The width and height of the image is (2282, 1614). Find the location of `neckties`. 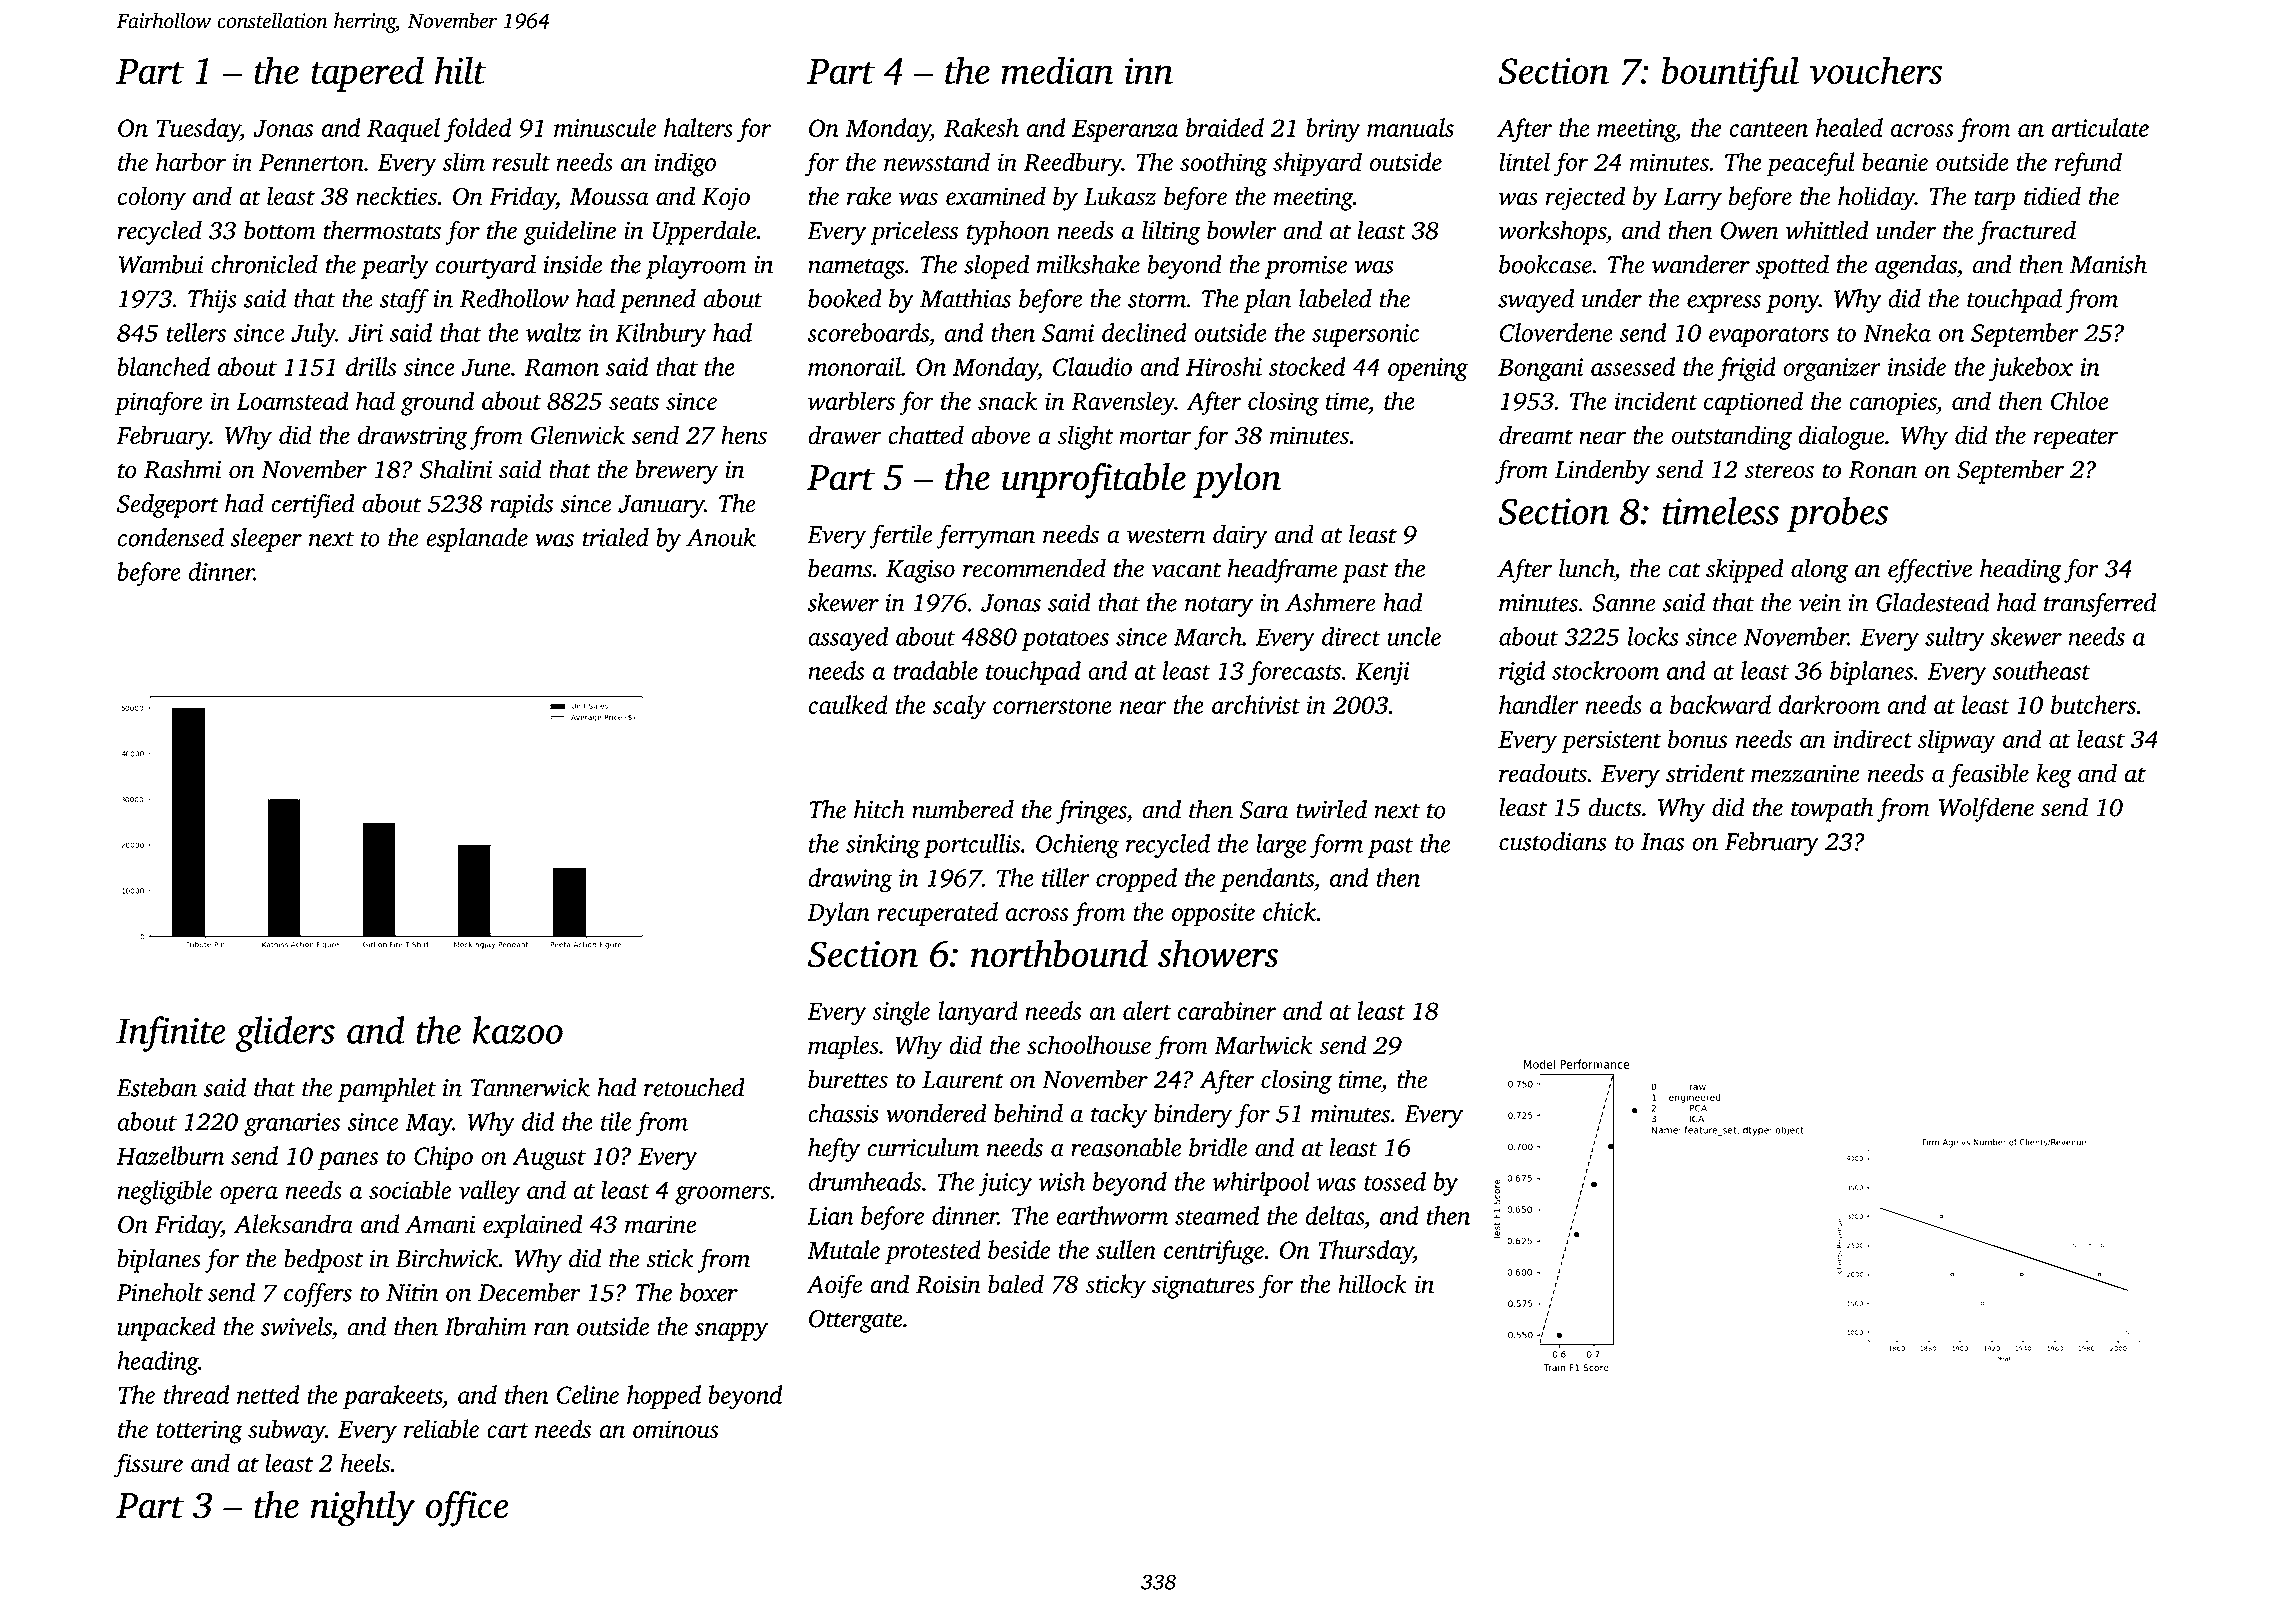

neckties is located at coordinates (396, 196).
